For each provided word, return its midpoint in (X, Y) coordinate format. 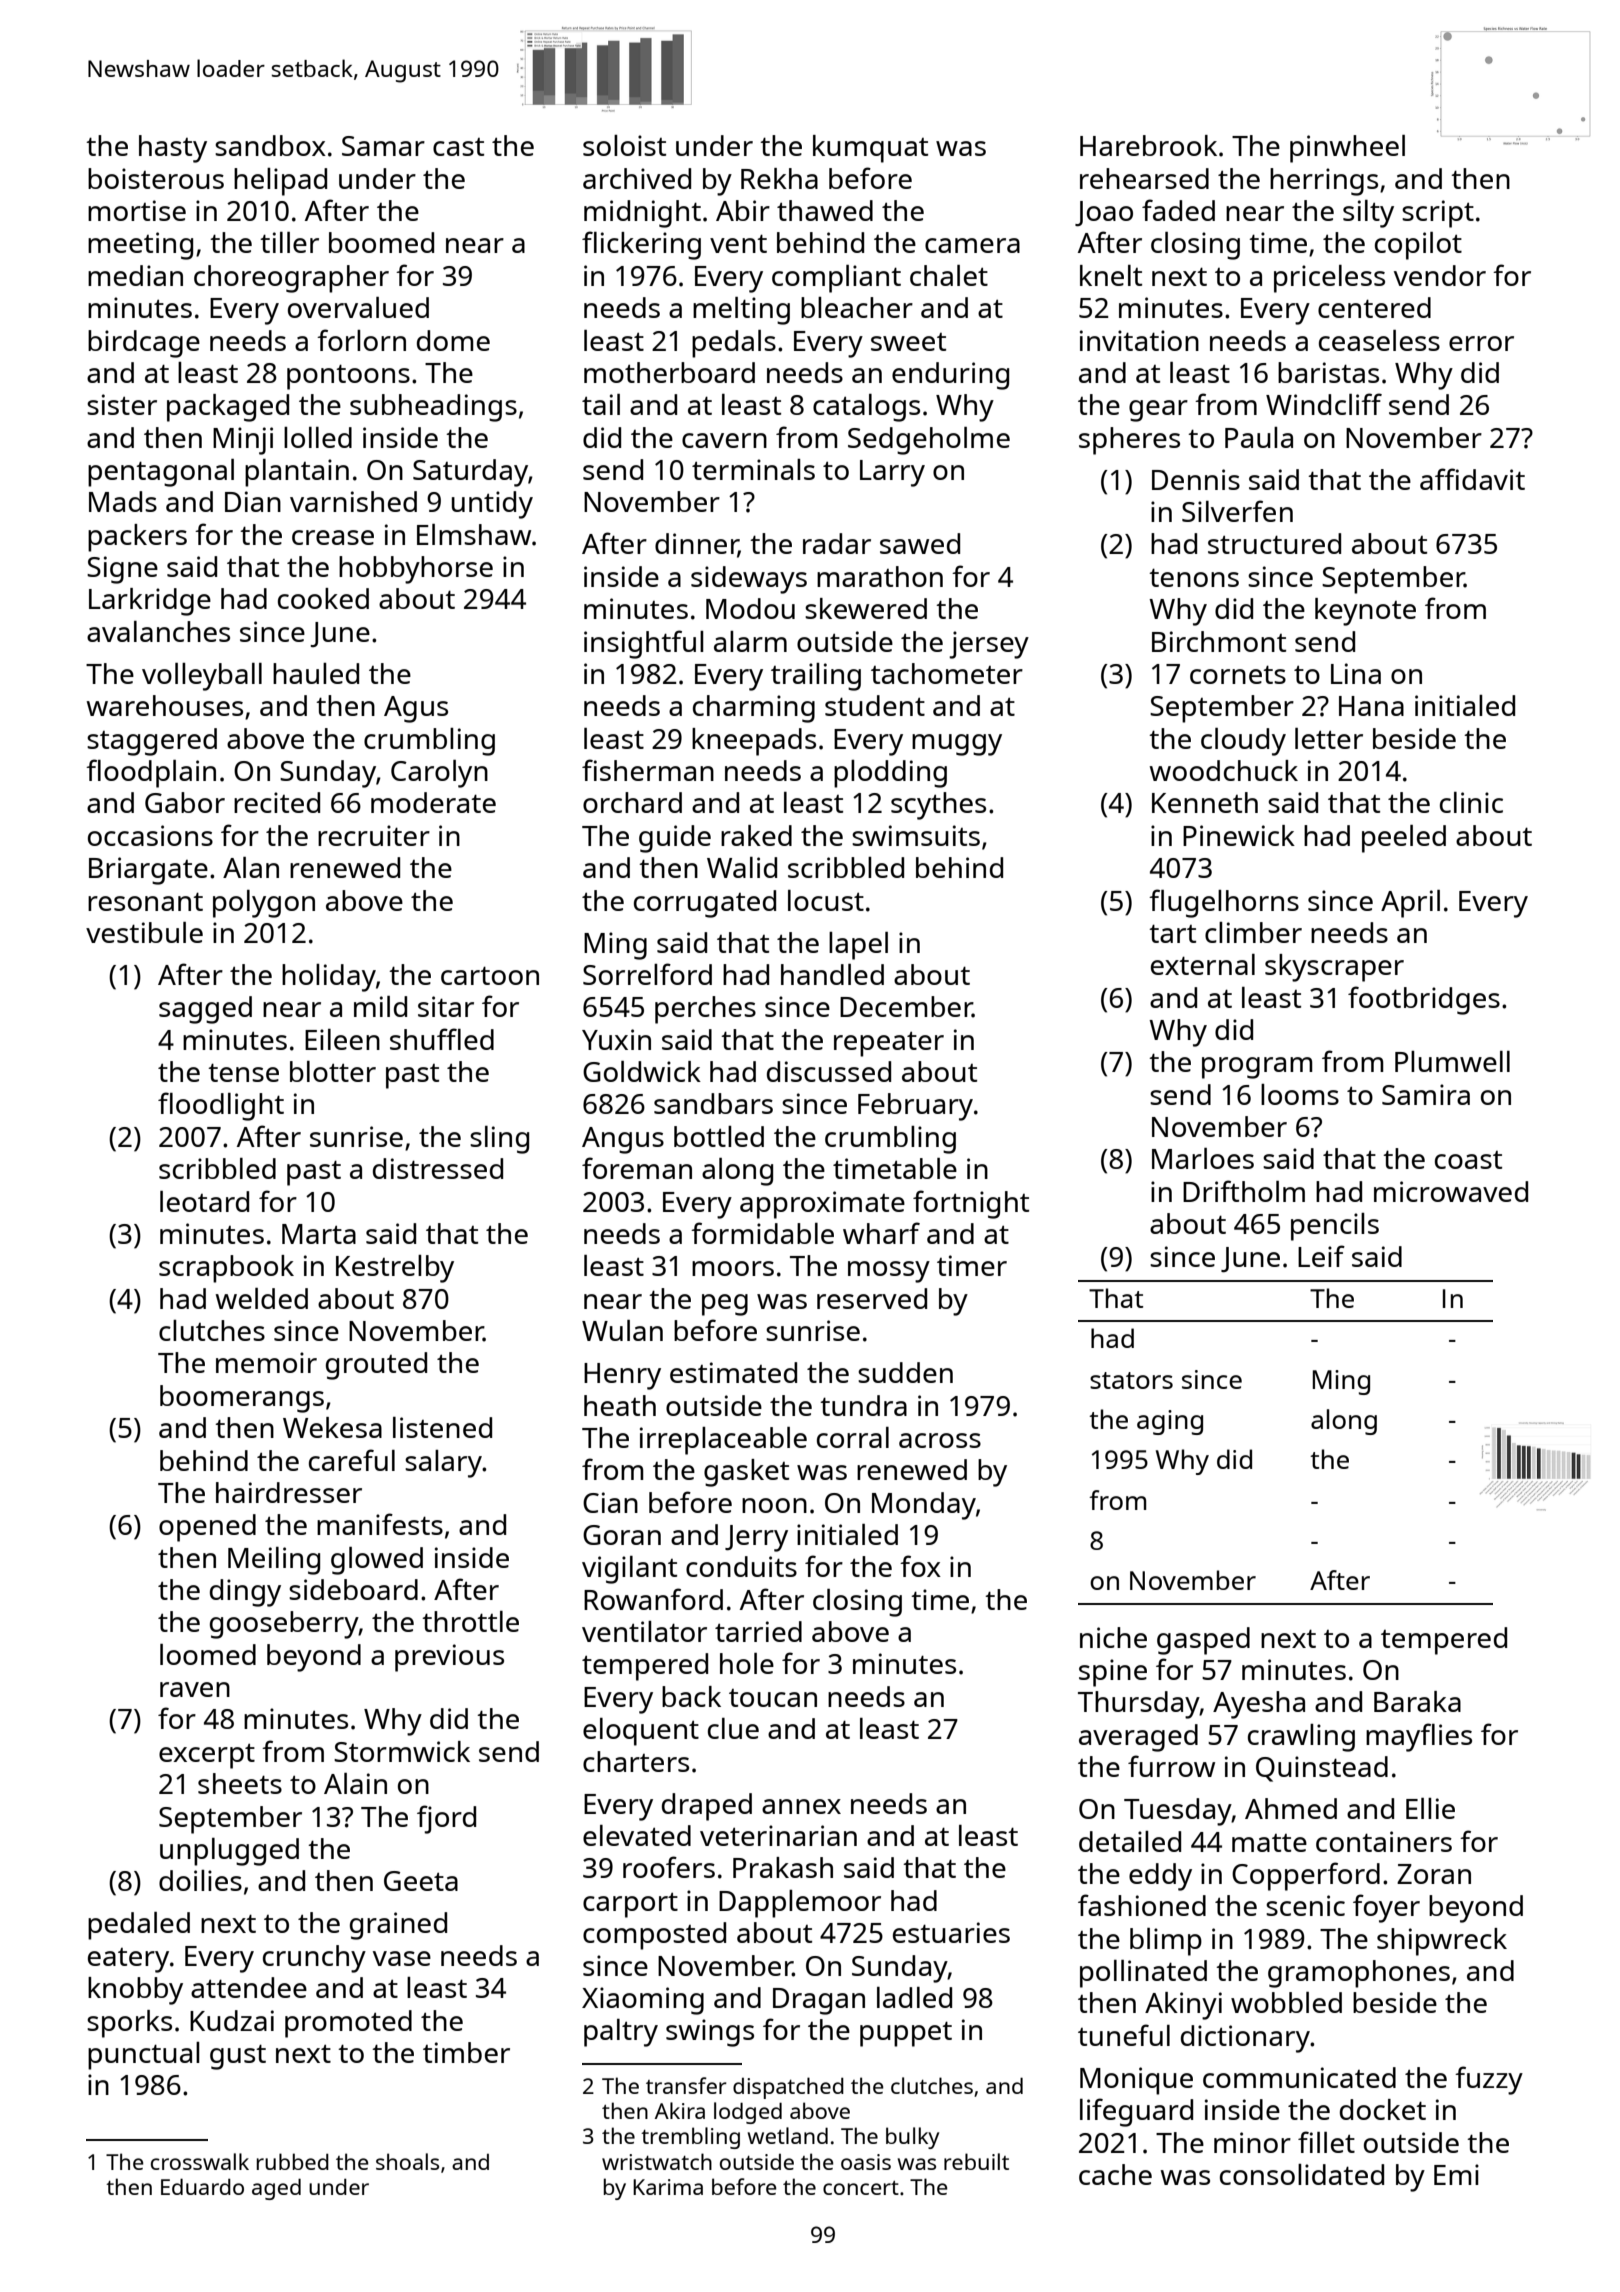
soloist (624, 145)
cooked (323, 598)
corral (853, 1437)
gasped (1203, 1641)
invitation (1139, 340)
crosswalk (200, 2161)
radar (837, 543)
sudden (905, 1372)
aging (1170, 1422)
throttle (470, 1621)
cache (1115, 2174)
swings (710, 2033)
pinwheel (1347, 149)
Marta (319, 1234)
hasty (173, 149)
